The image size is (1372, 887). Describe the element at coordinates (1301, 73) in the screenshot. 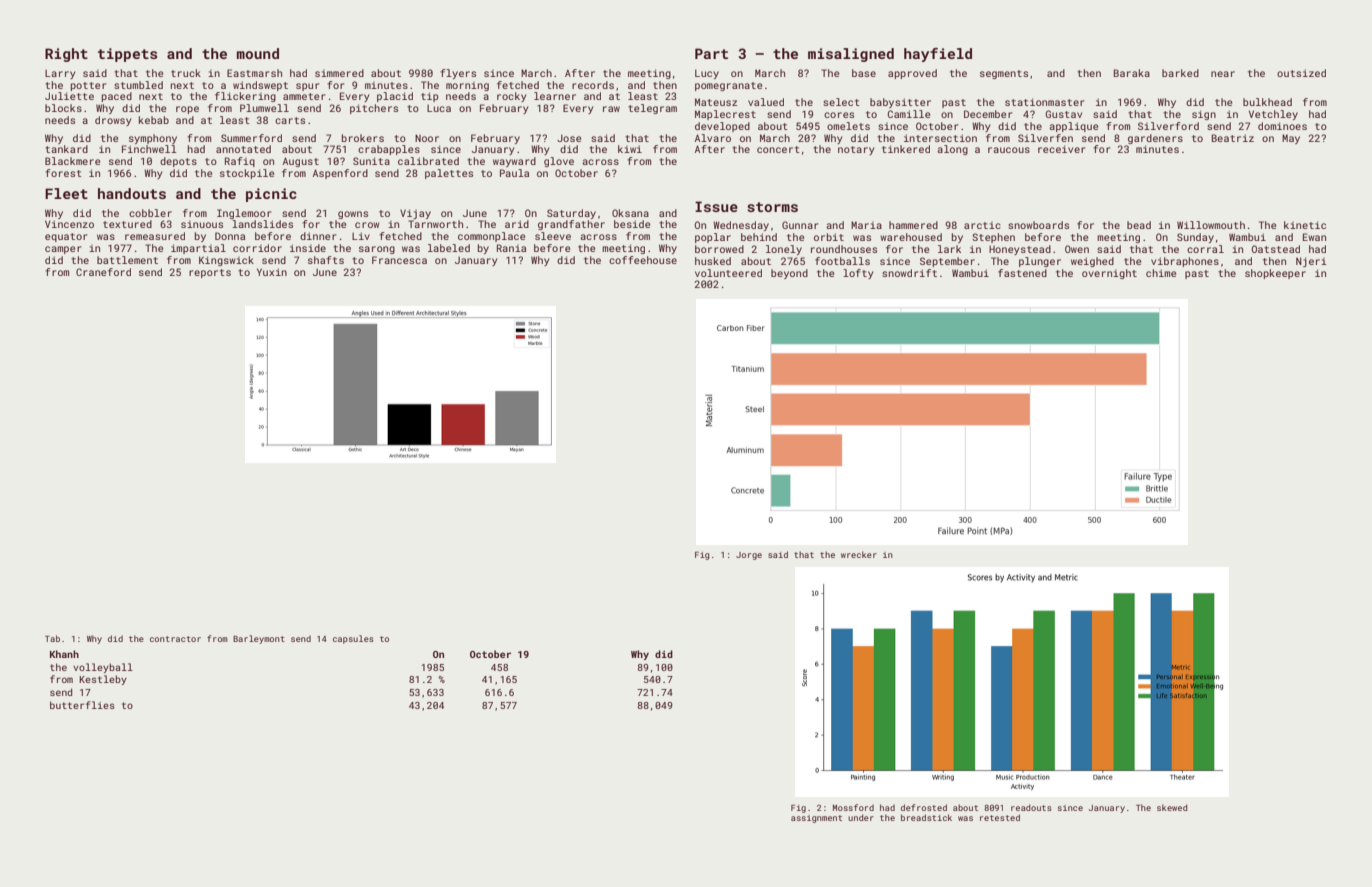

I see `outsized` at that location.
